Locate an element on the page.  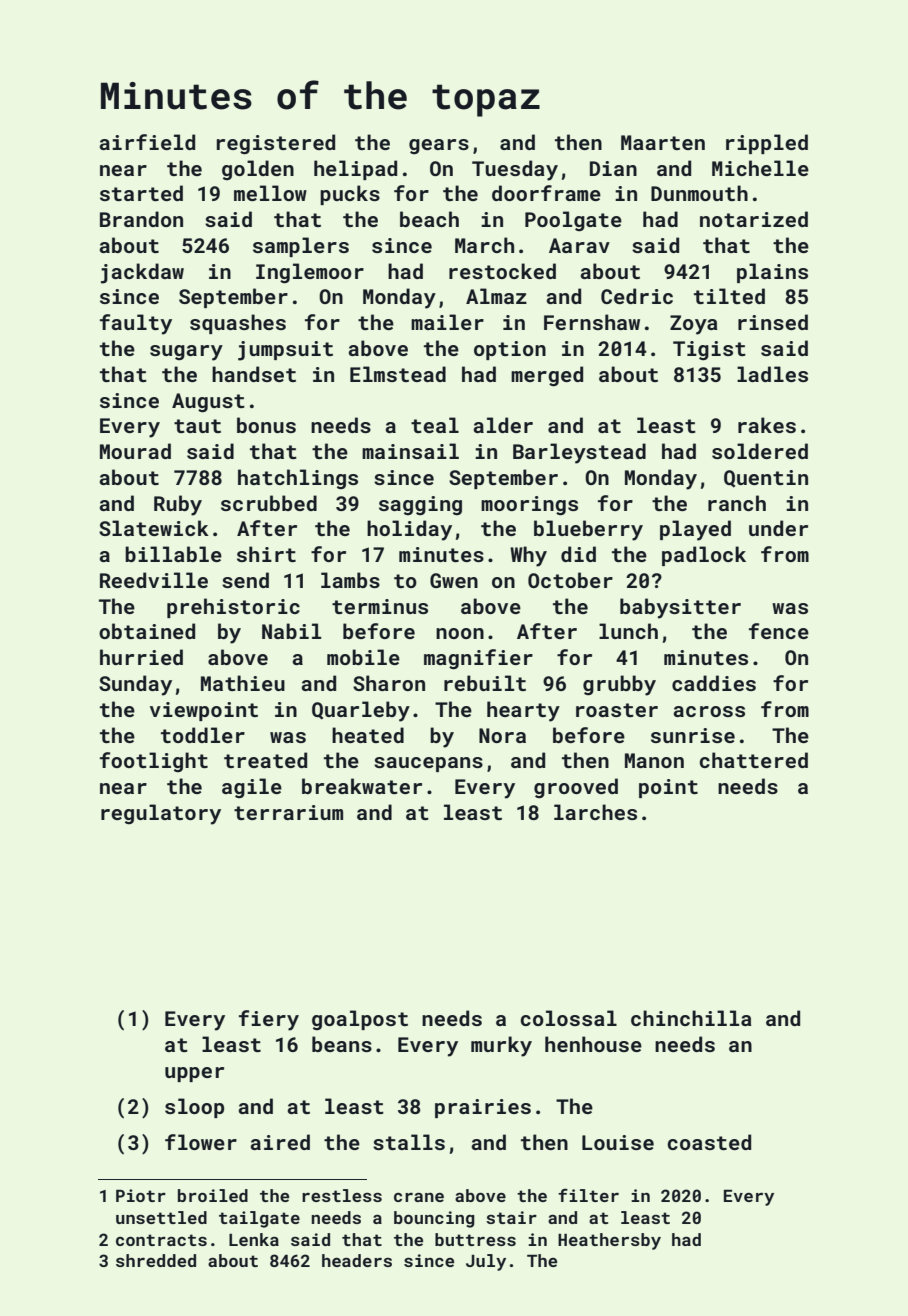
terrarium is located at coordinates (288, 812).
